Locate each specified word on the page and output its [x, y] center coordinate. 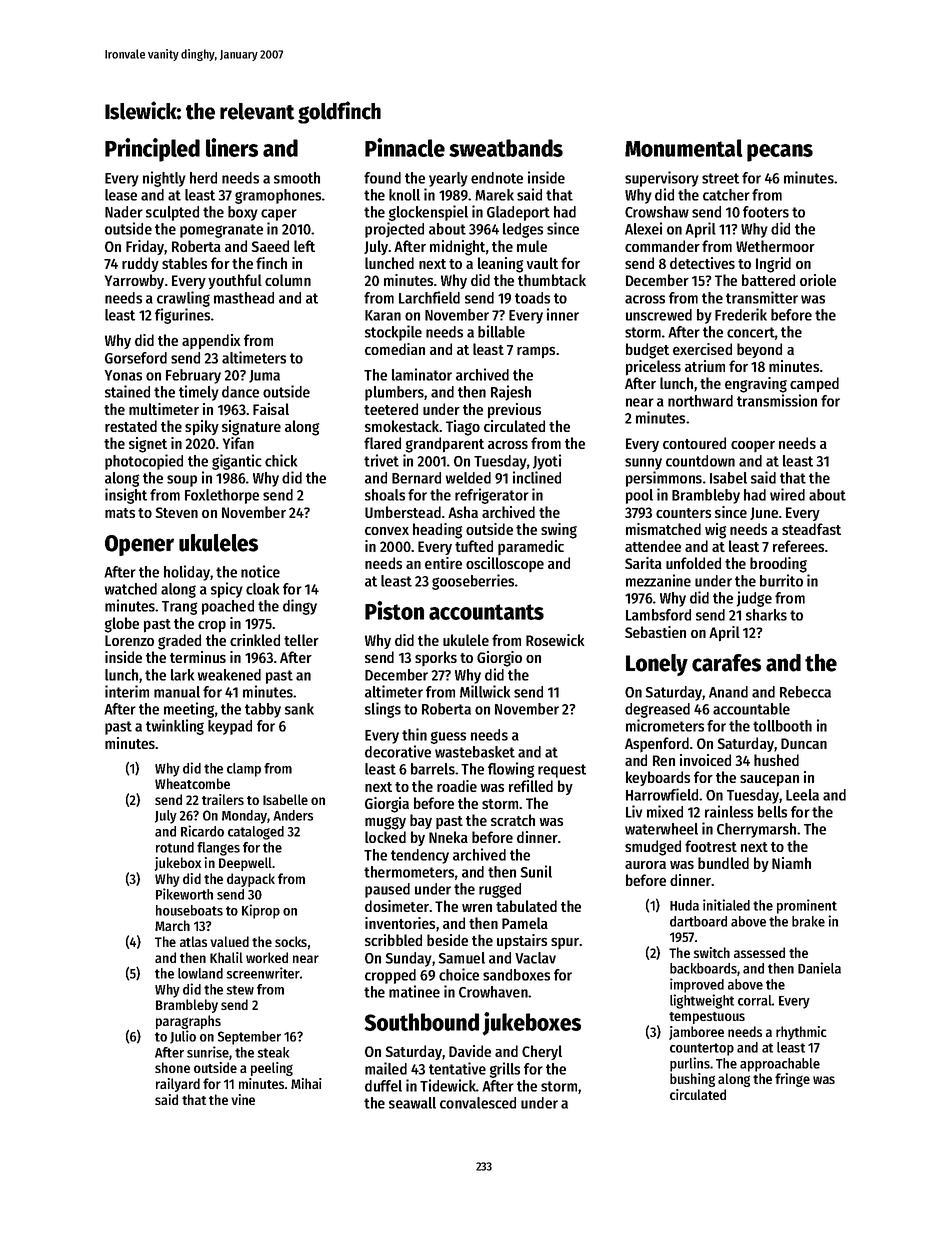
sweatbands [506, 148]
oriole [818, 280]
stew [240, 990]
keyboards [658, 778]
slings [383, 710]
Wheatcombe [192, 783]
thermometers [409, 872]
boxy [243, 213]
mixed [665, 811]
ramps [536, 352]
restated [131, 426]
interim [127, 691]
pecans [780, 153]
